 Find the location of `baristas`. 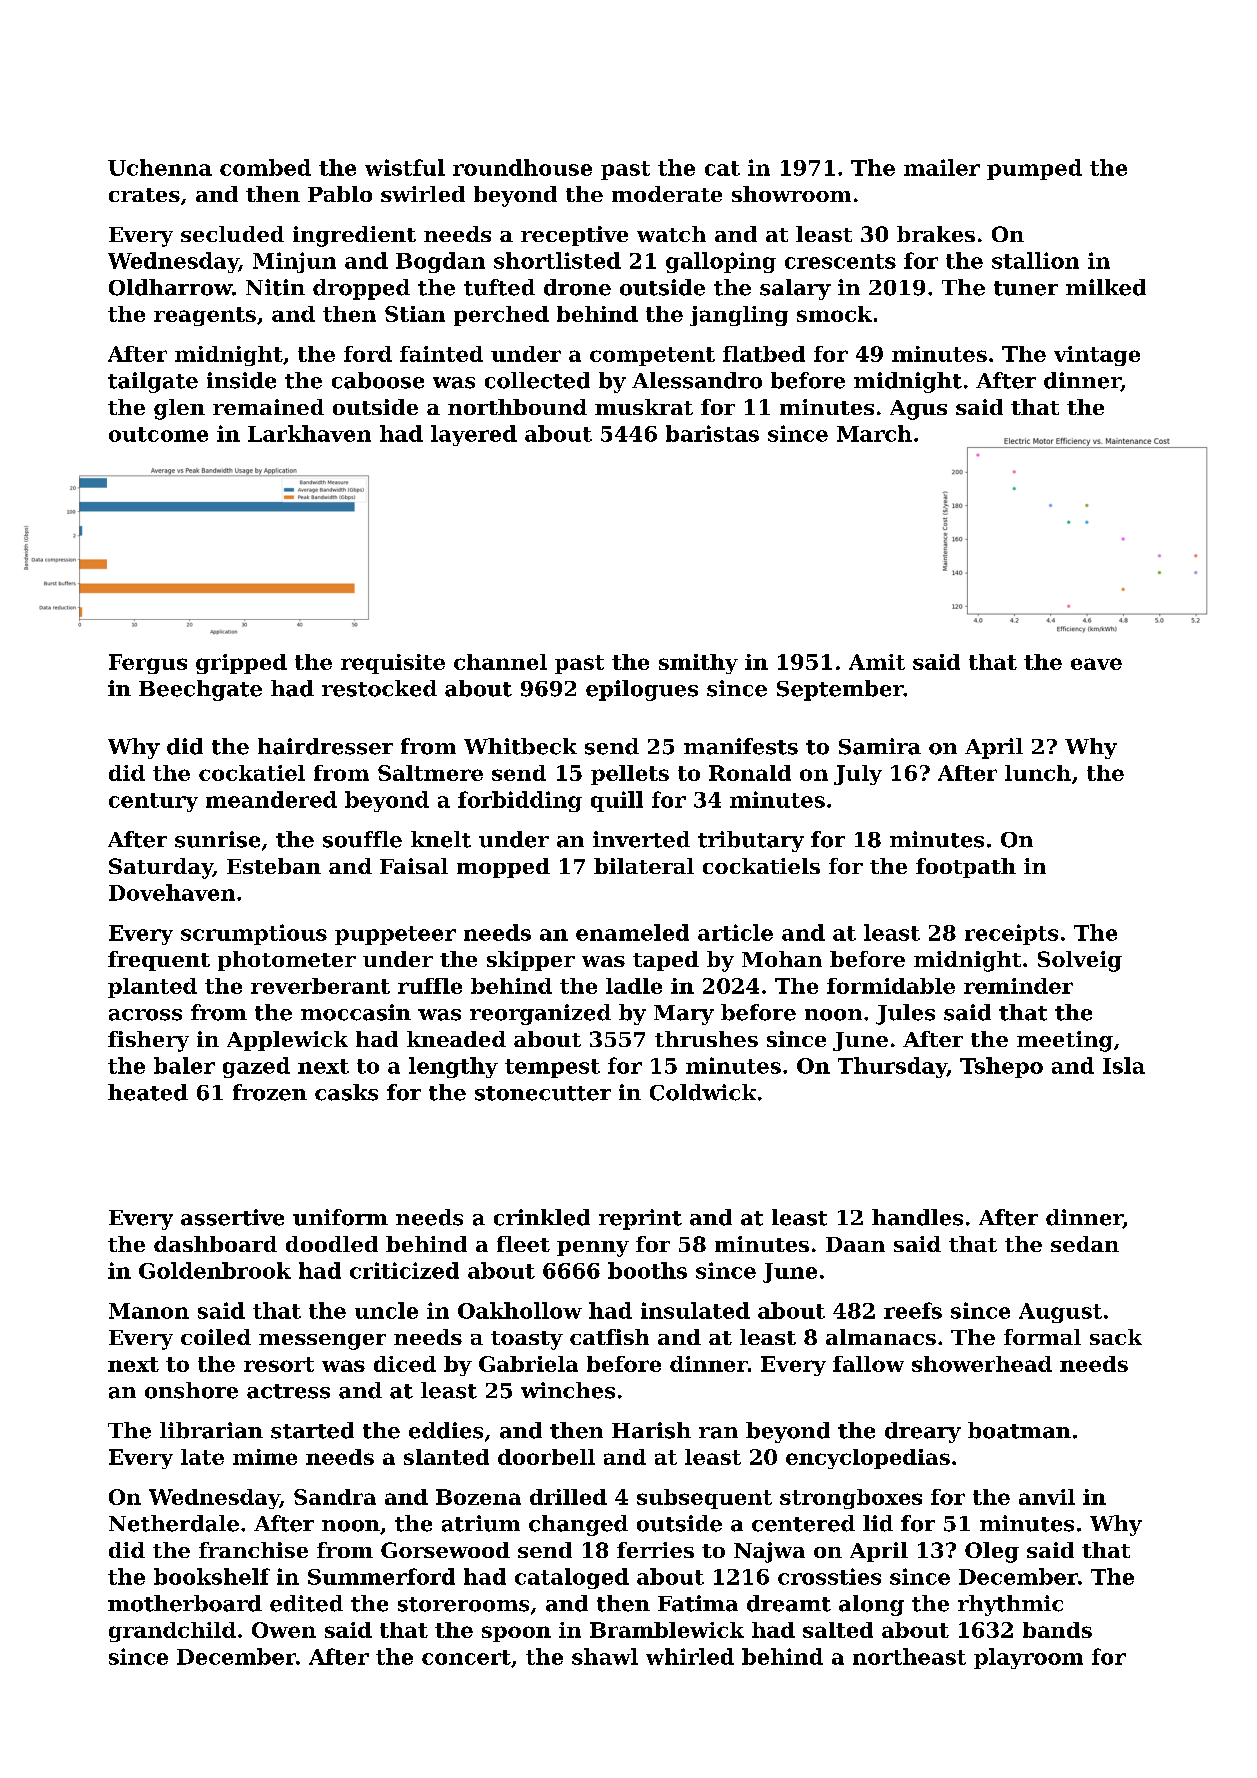

baristas is located at coordinates (712, 433).
